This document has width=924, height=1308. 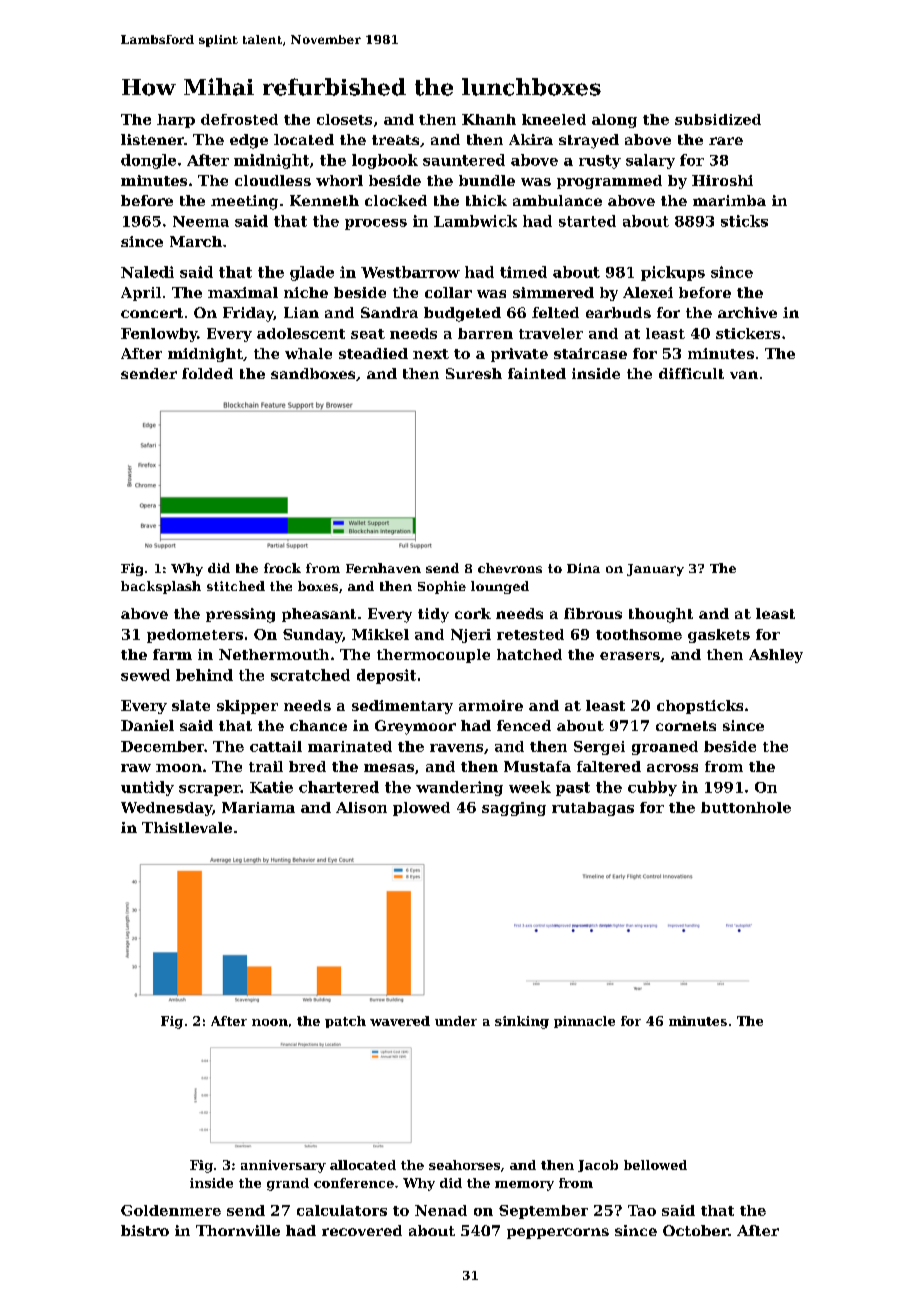 What do you see at coordinates (747, 312) in the document?
I see `archive` at bounding box center [747, 312].
